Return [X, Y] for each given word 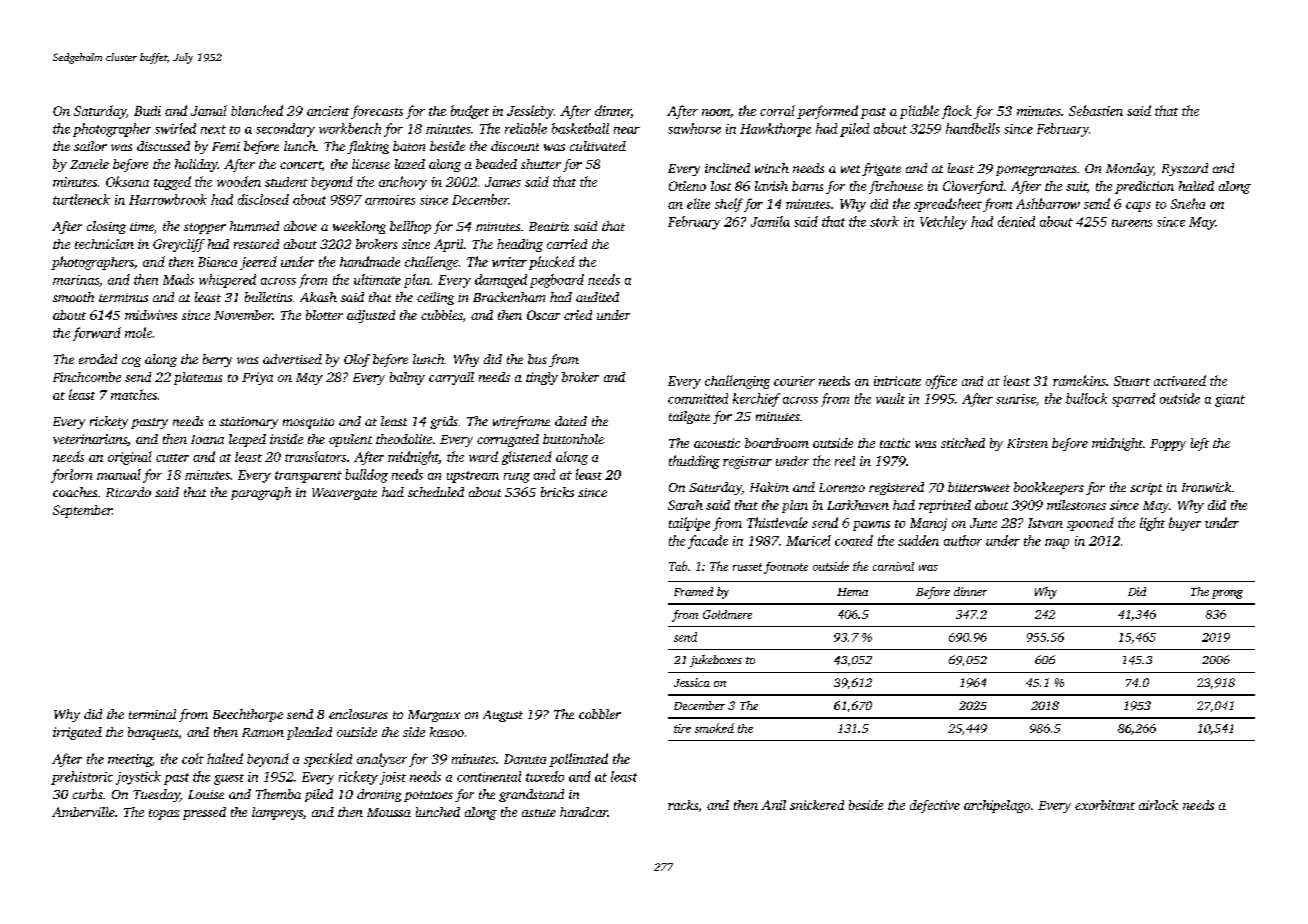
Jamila [770, 221]
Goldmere [727, 614]
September [82, 511]
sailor [90, 146]
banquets [153, 733]
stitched [963, 443]
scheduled [436, 492]
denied [1016, 221]
